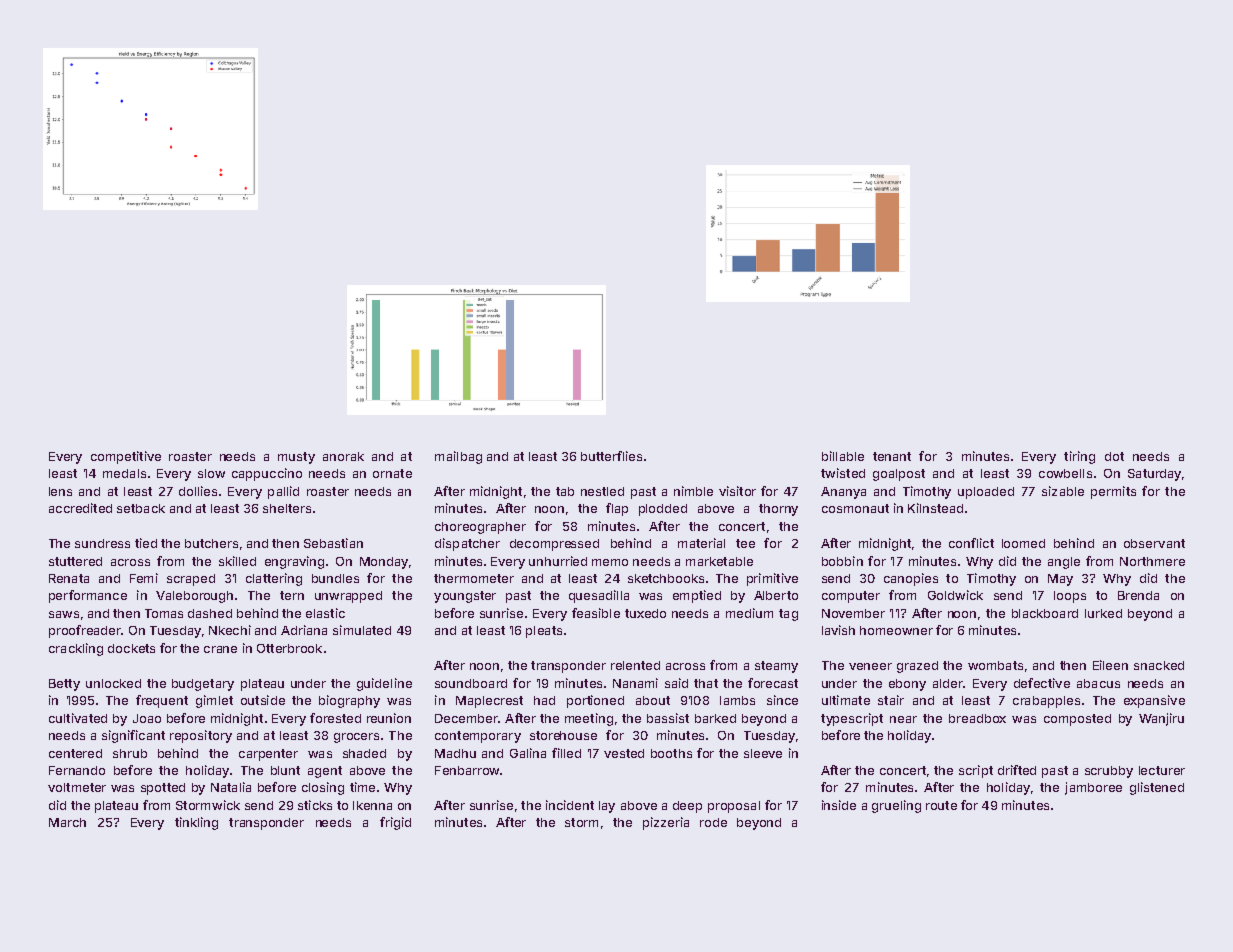 Image resolution: width=1233 pixels, height=952 pixels. Describe the element at coordinates (1138, 595) in the screenshot. I see `Brenda` at that location.
